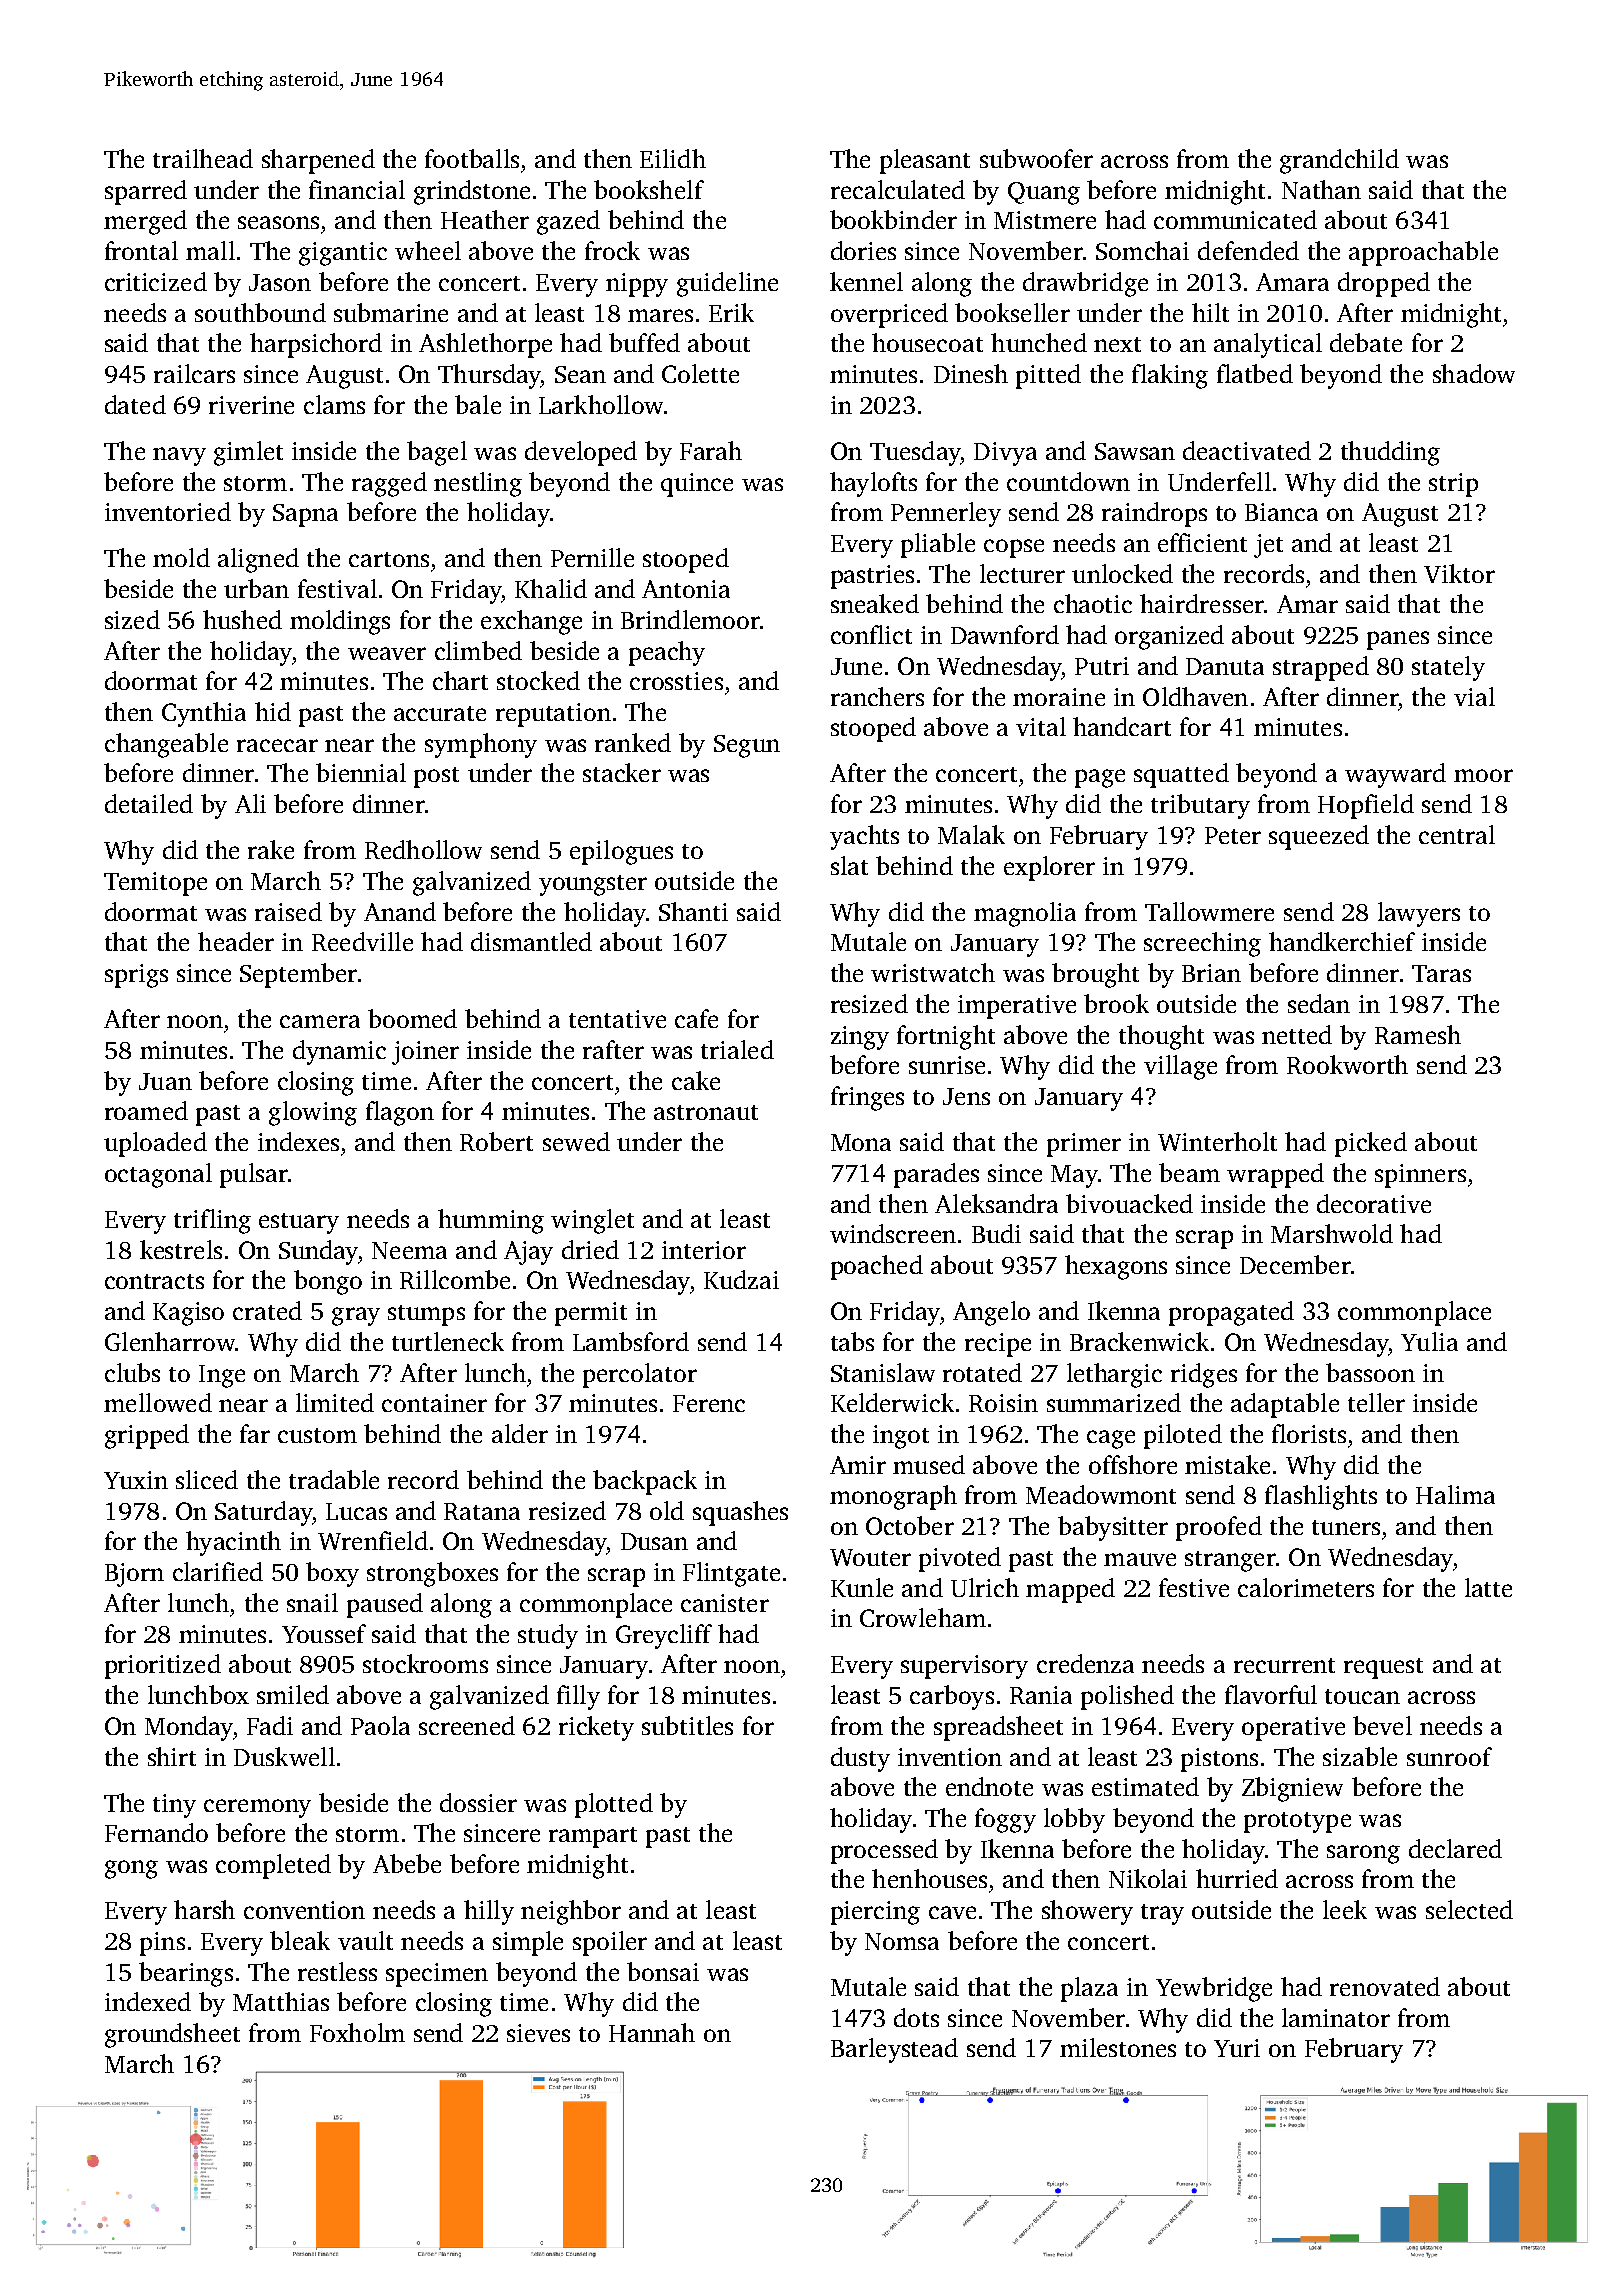  I want to click on wristwatch, so click(933, 972).
